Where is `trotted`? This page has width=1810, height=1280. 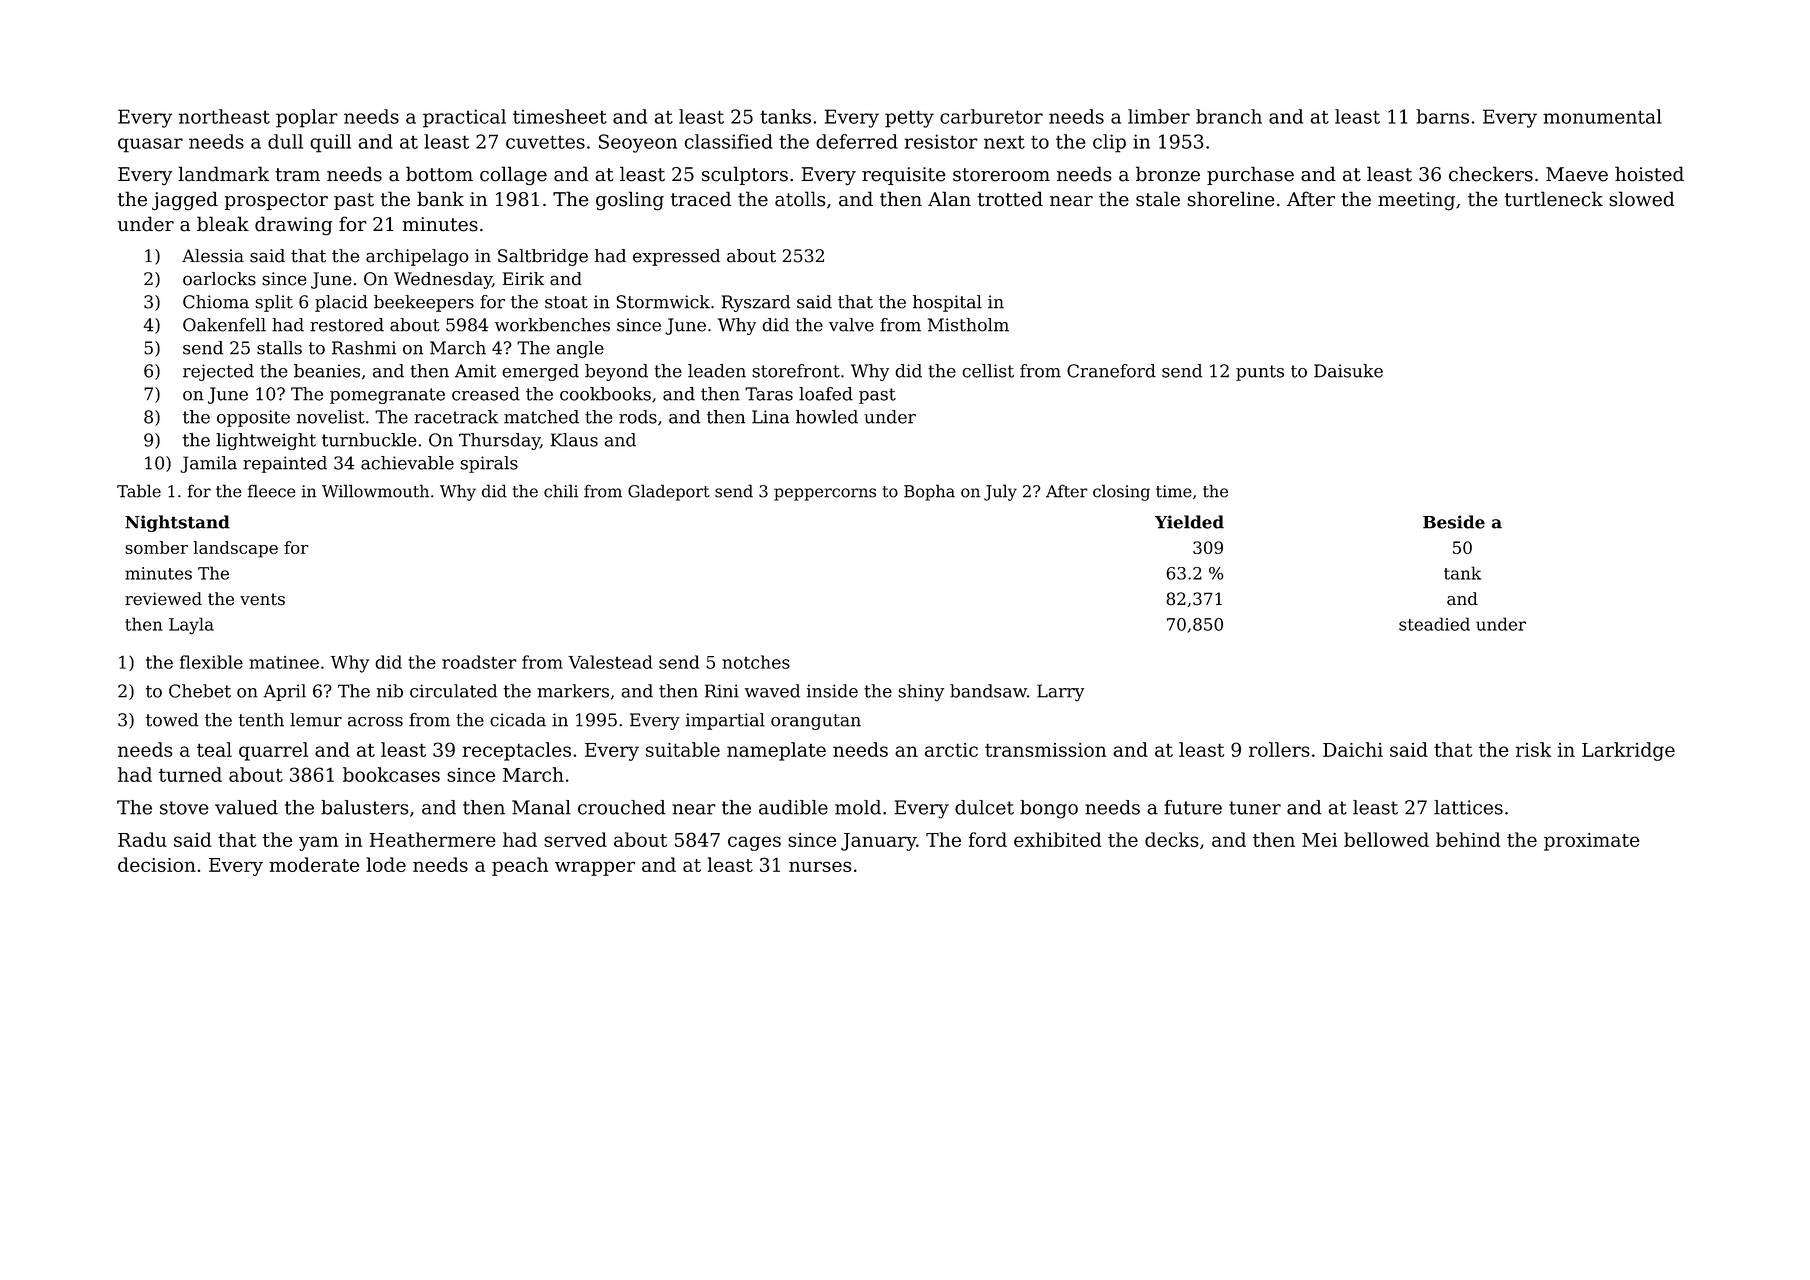 trotted is located at coordinates (1010, 199).
